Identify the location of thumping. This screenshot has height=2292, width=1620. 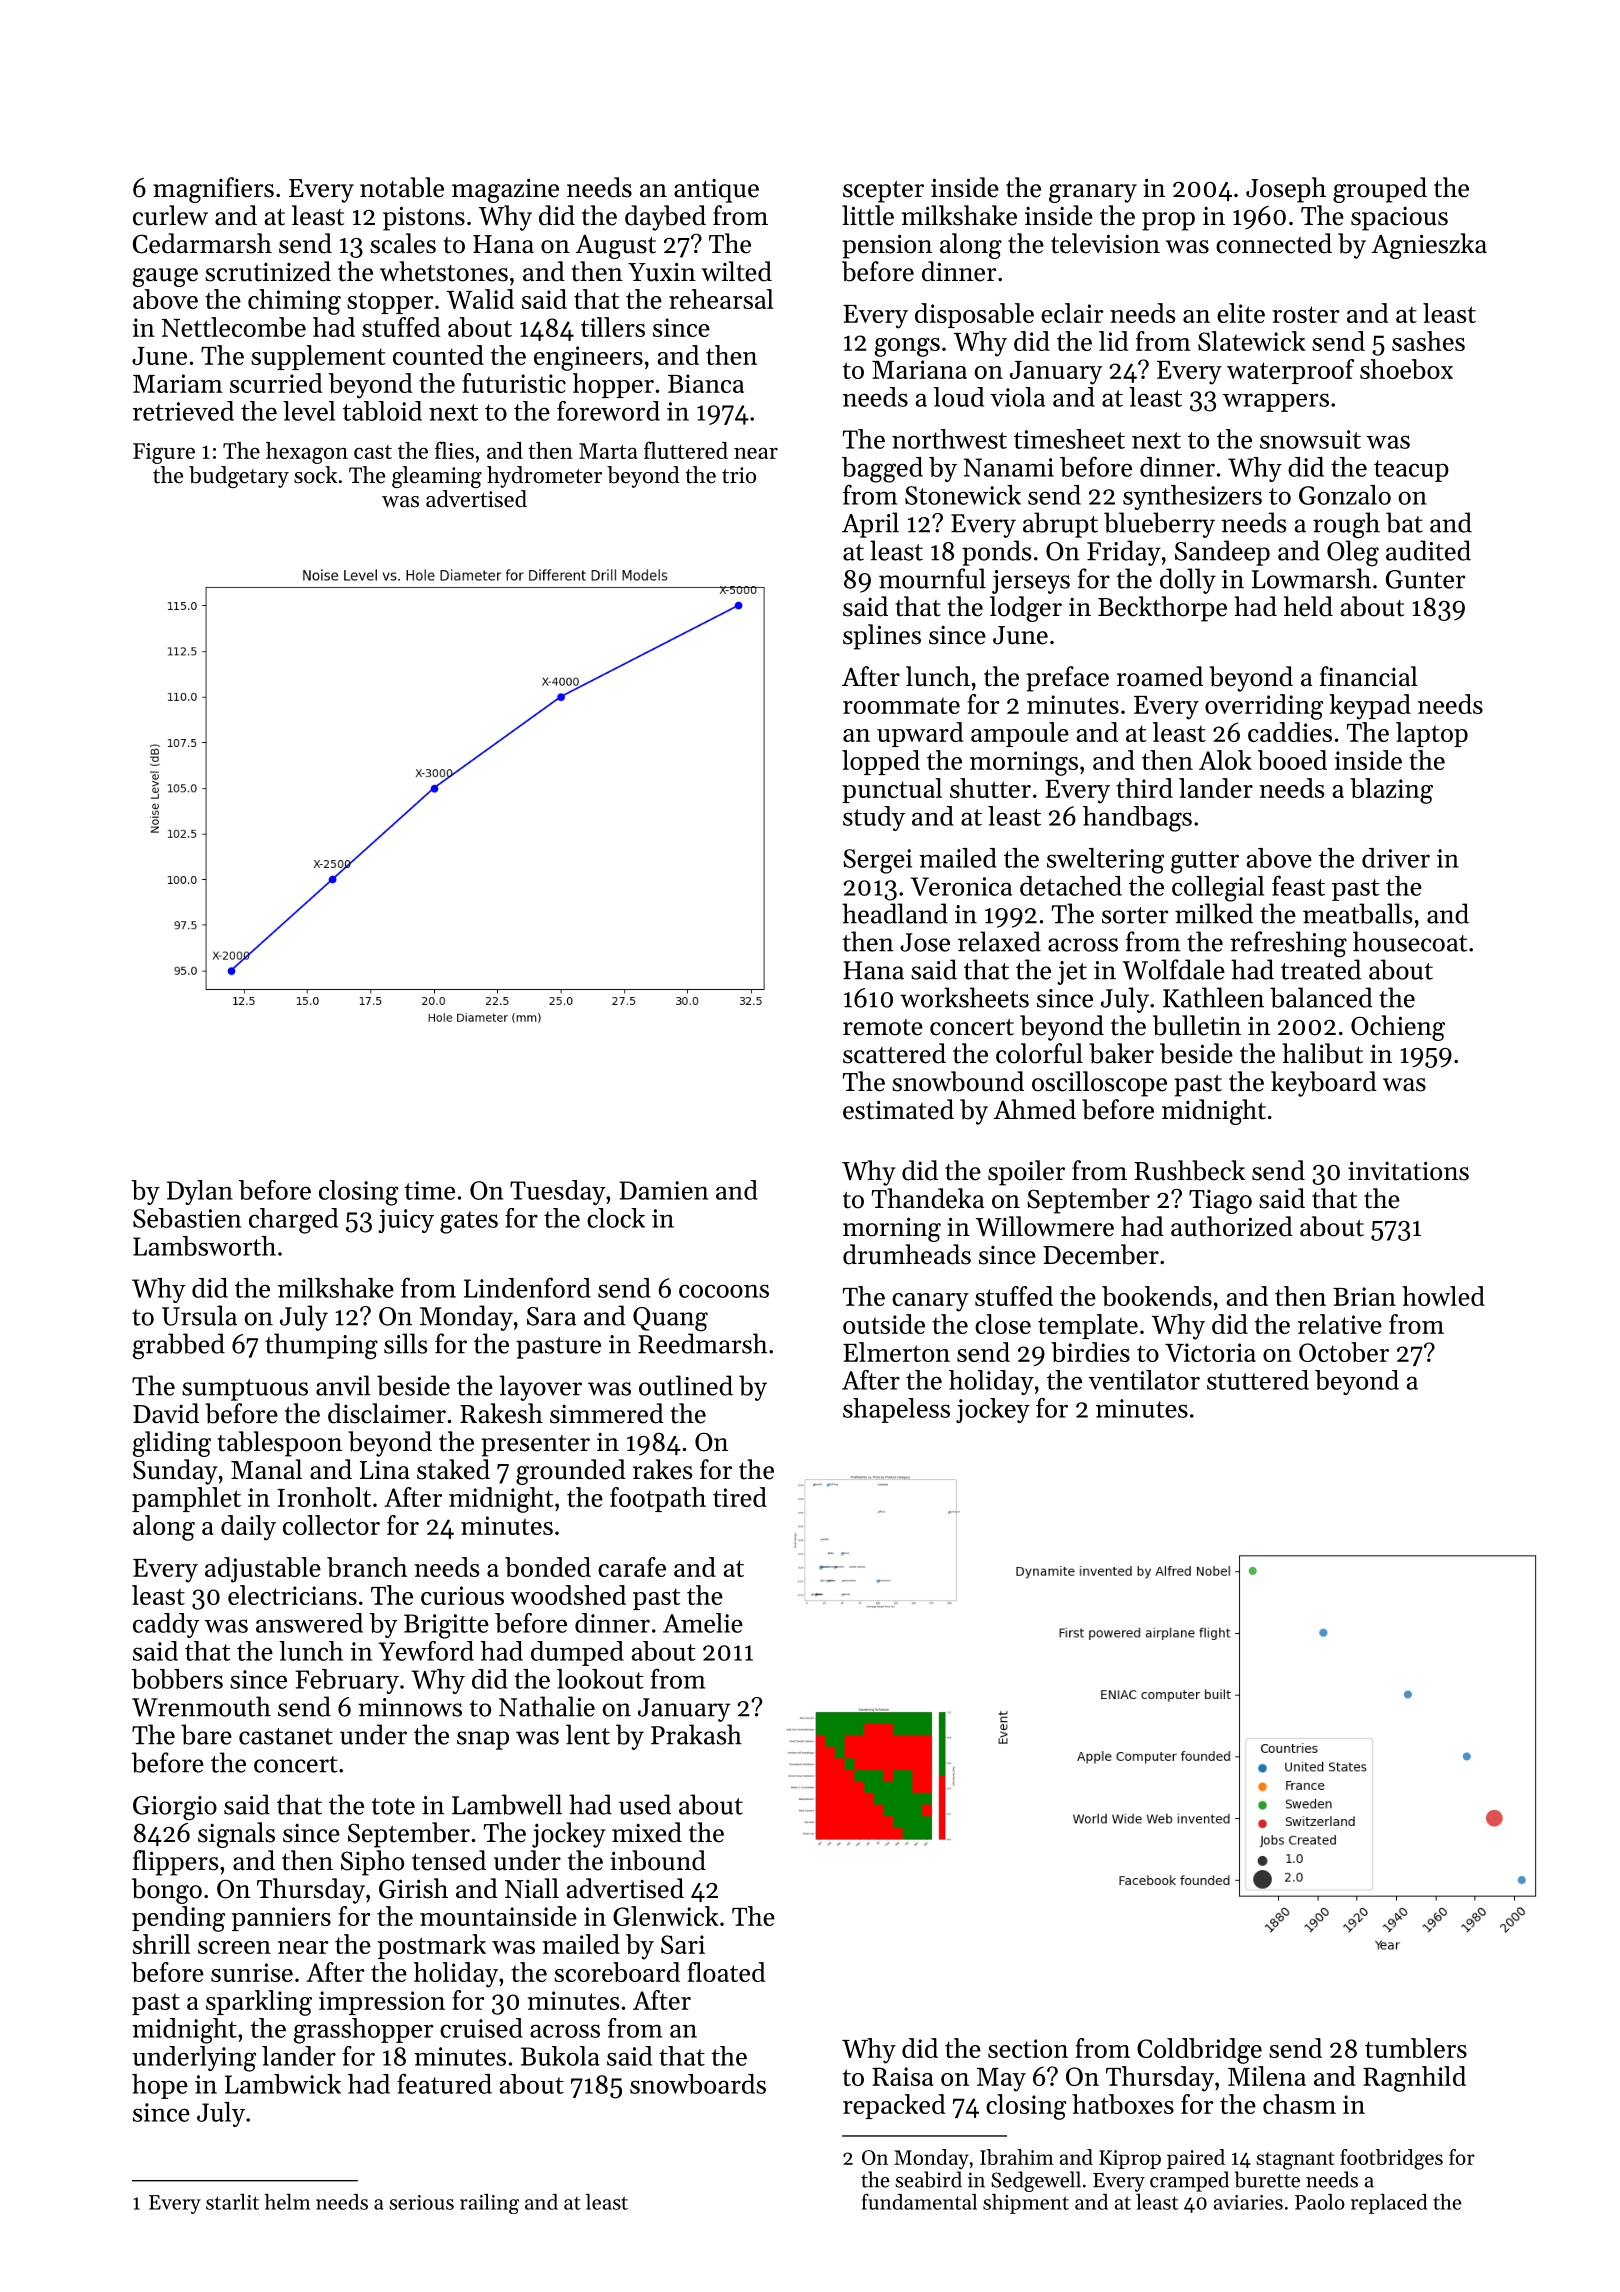
(321, 1346).
